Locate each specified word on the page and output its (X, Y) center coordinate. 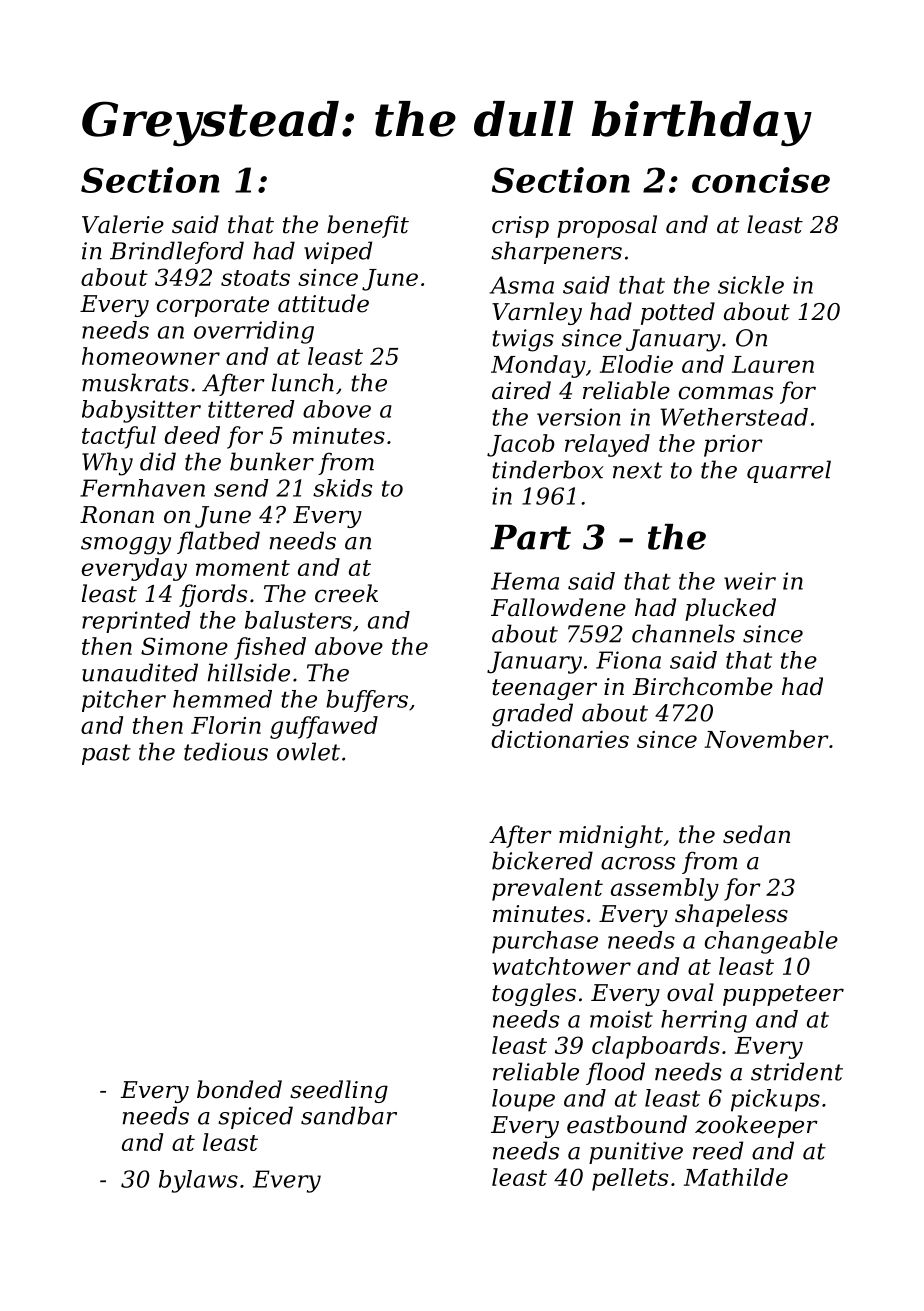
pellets (630, 1179)
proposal (607, 226)
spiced (255, 1117)
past (106, 754)
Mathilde (736, 1177)
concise (761, 180)
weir (750, 581)
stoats (255, 278)
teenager (544, 689)
